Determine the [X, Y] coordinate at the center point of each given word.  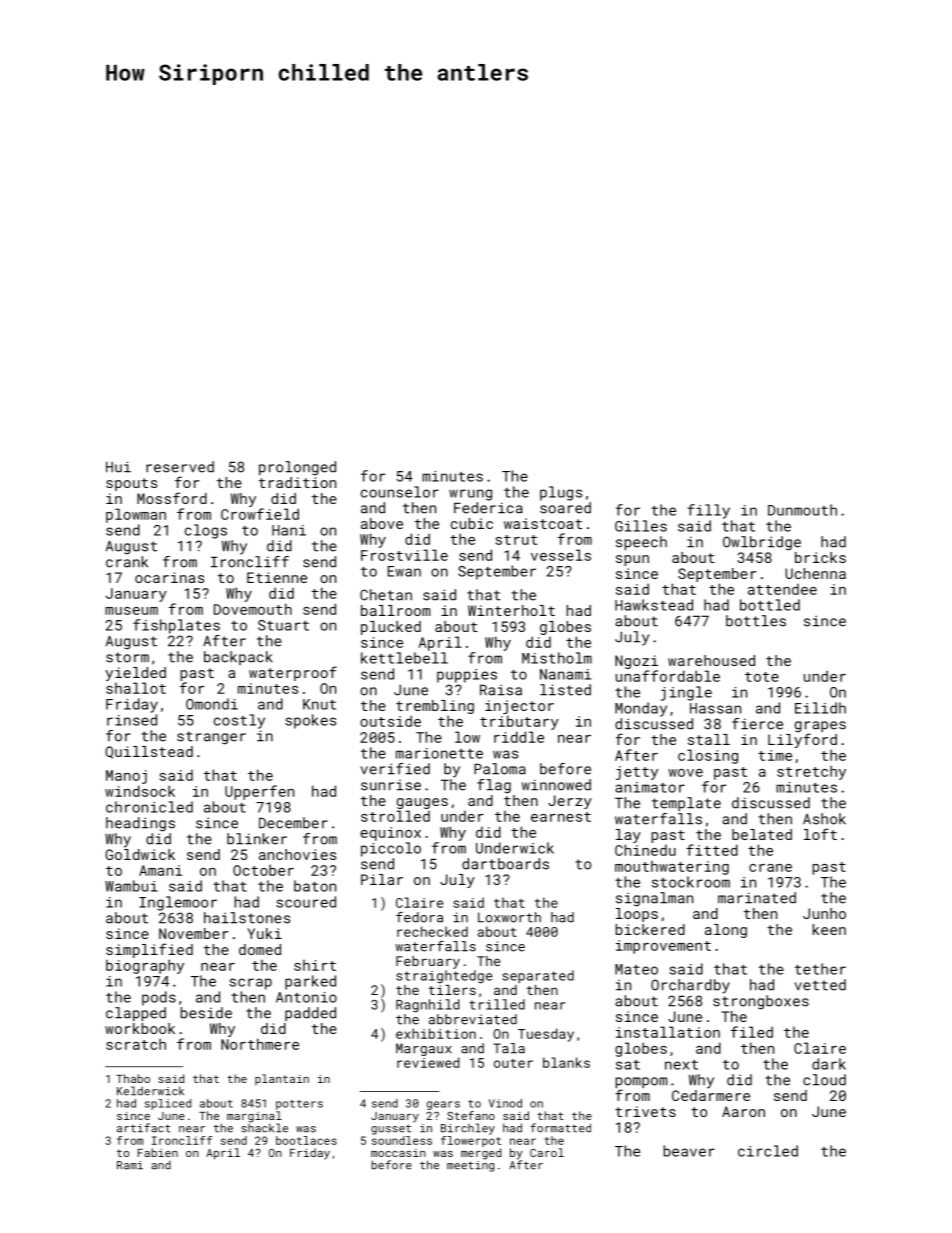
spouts [131, 484]
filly [708, 511]
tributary [519, 722]
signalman [654, 899]
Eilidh [820, 708]
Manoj [126, 777]
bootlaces [306, 1140]
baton [315, 886]
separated [538, 976]
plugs [561, 493]
